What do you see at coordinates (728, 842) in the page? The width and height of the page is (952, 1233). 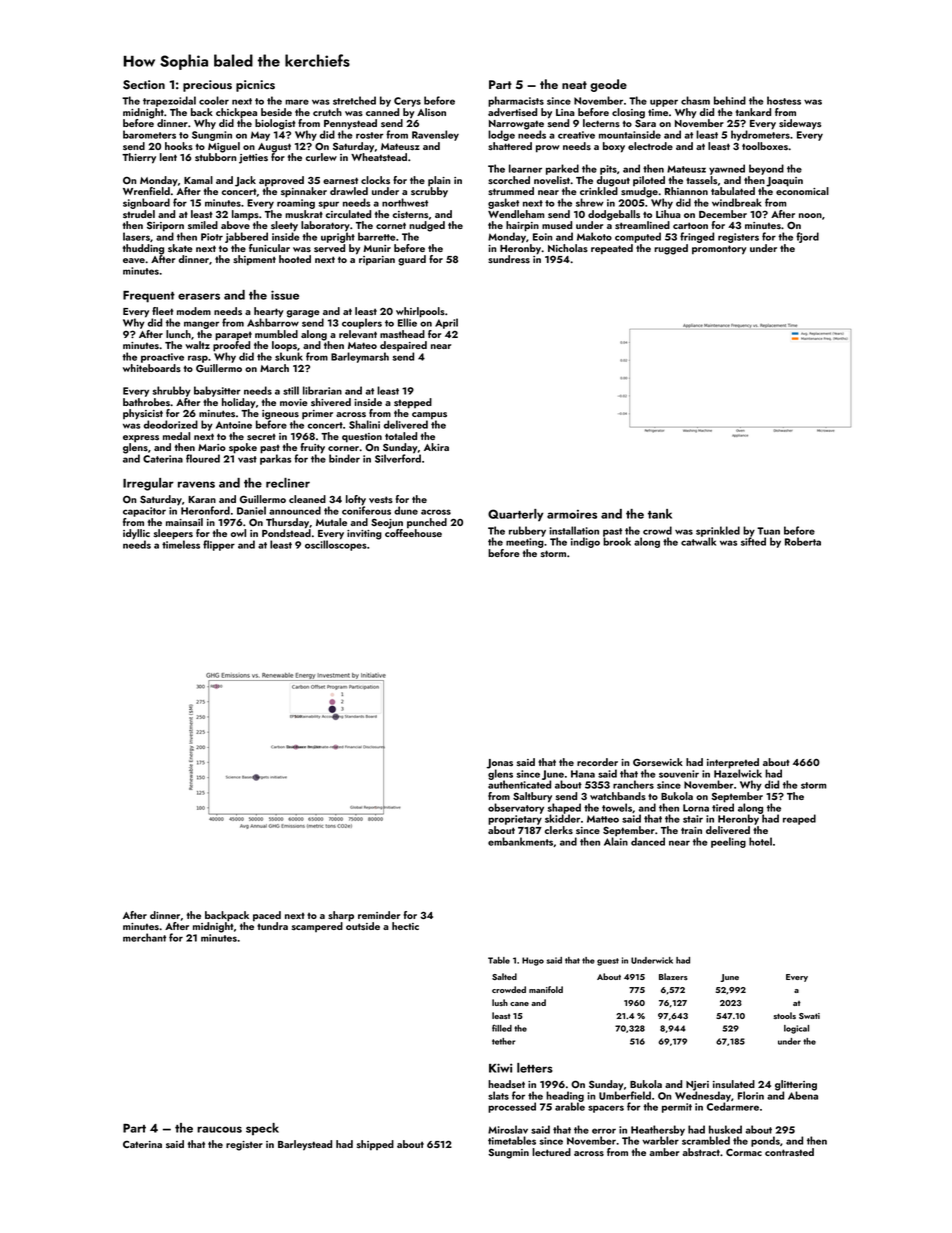 I see `peeling` at bounding box center [728, 842].
